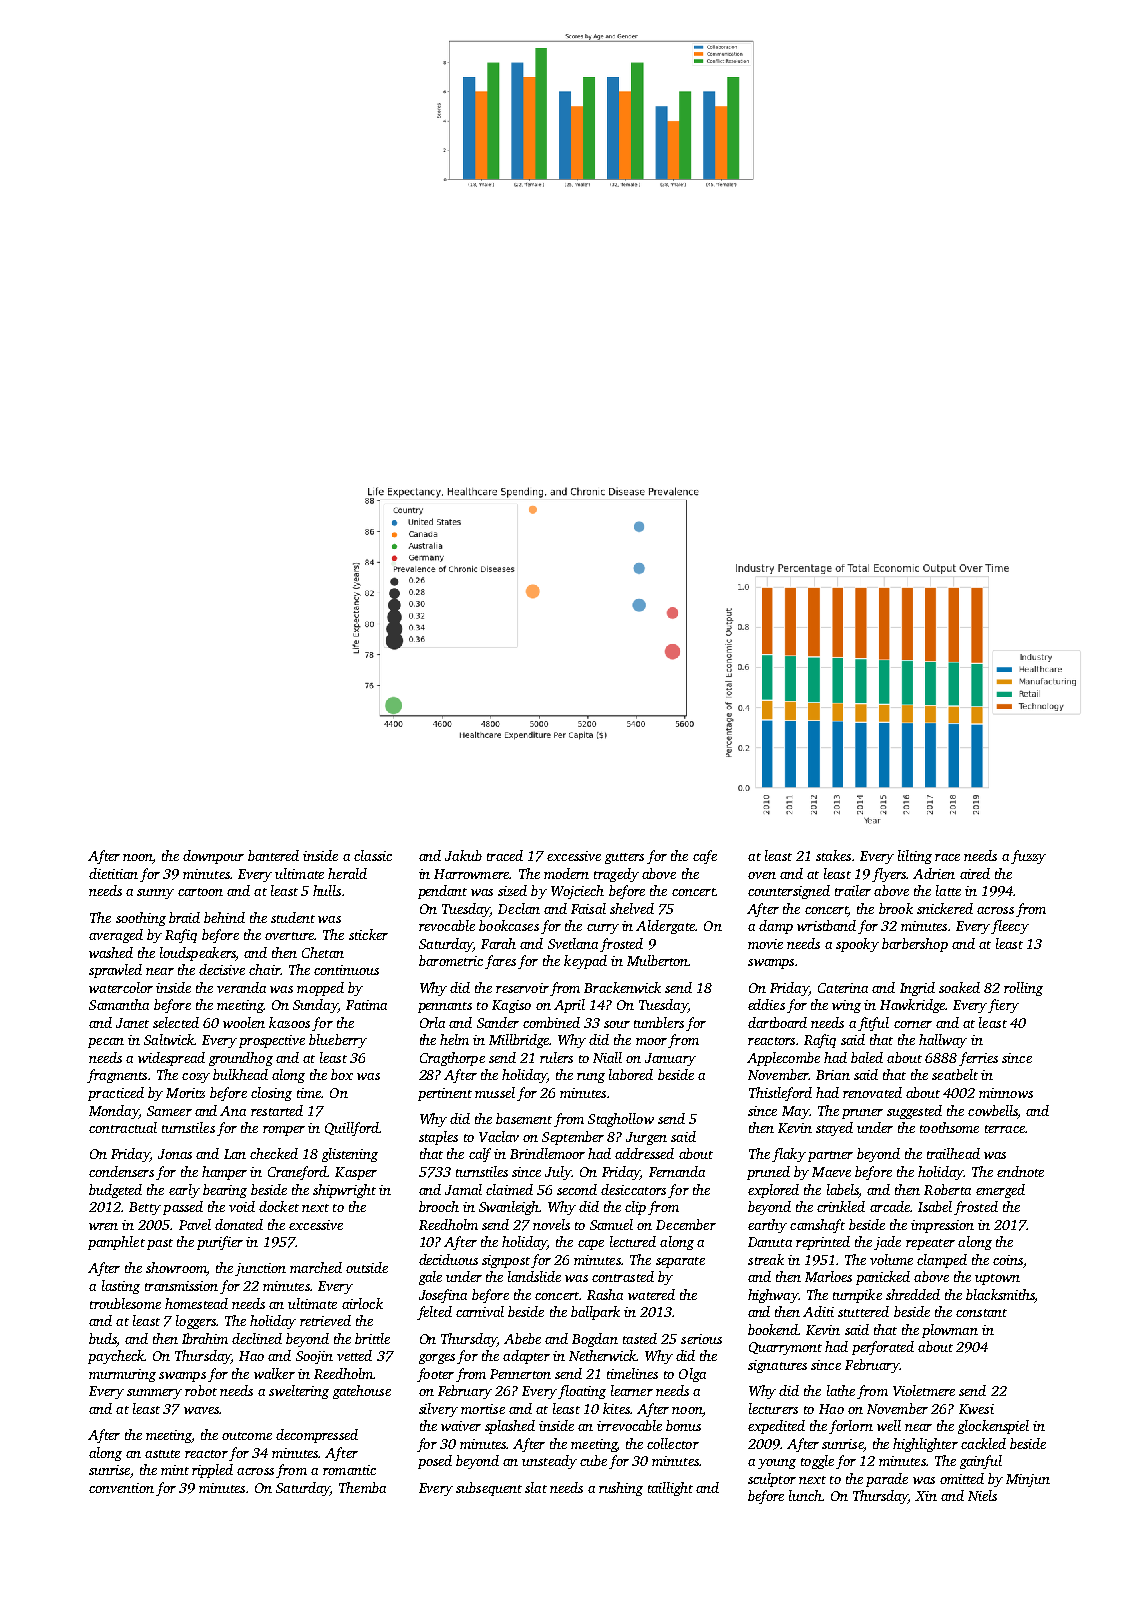 The height and width of the page is (1614, 1141). What do you see at coordinates (646, 1138) in the page?
I see `Jurgen` at bounding box center [646, 1138].
